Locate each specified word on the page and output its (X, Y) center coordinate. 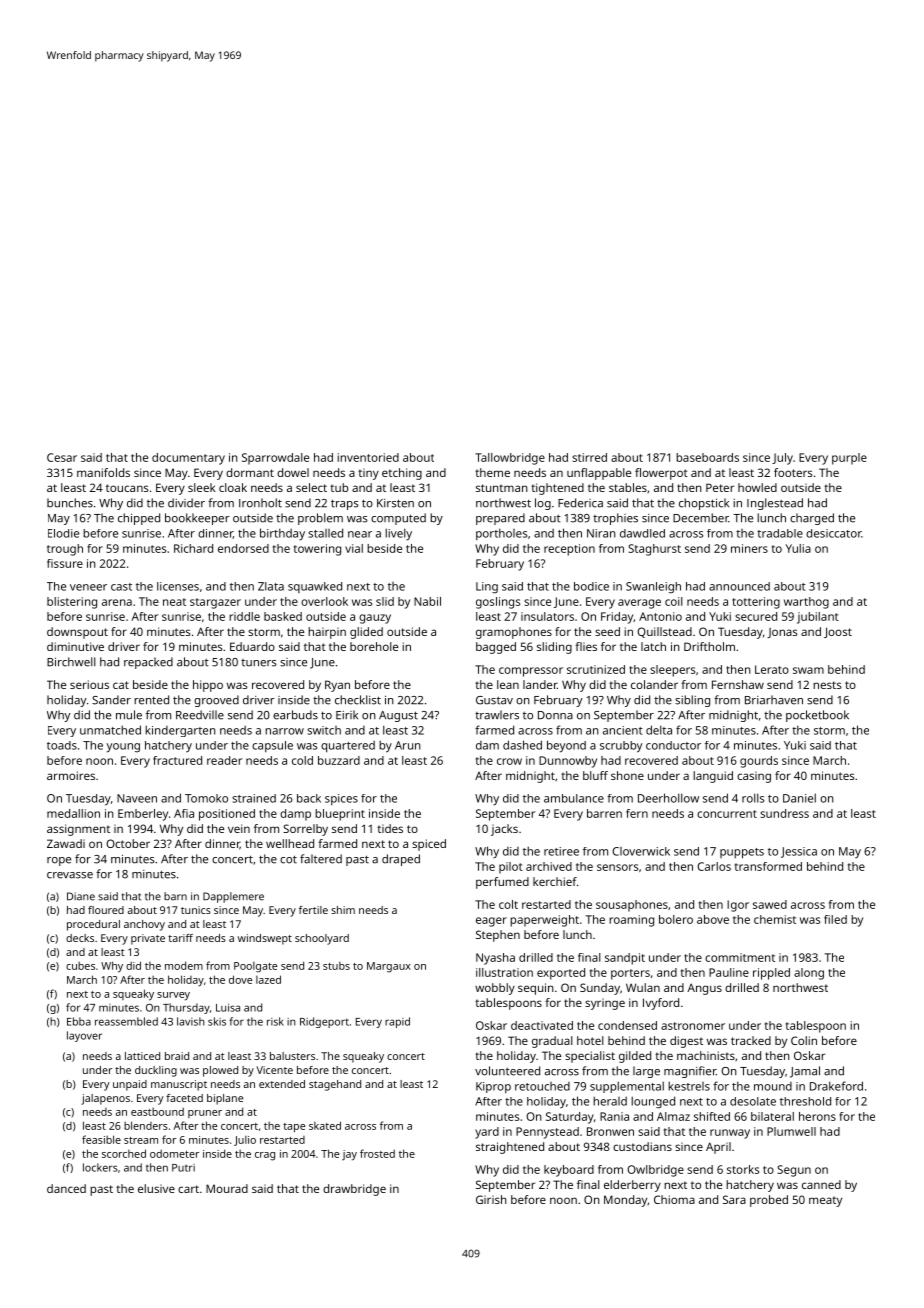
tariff (180, 938)
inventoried (368, 457)
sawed (770, 904)
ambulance (574, 798)
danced (66, 1188)
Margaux (389, 967)
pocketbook (817, 716)
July (782, 459)
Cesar (62, 457)
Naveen (137, 798)
